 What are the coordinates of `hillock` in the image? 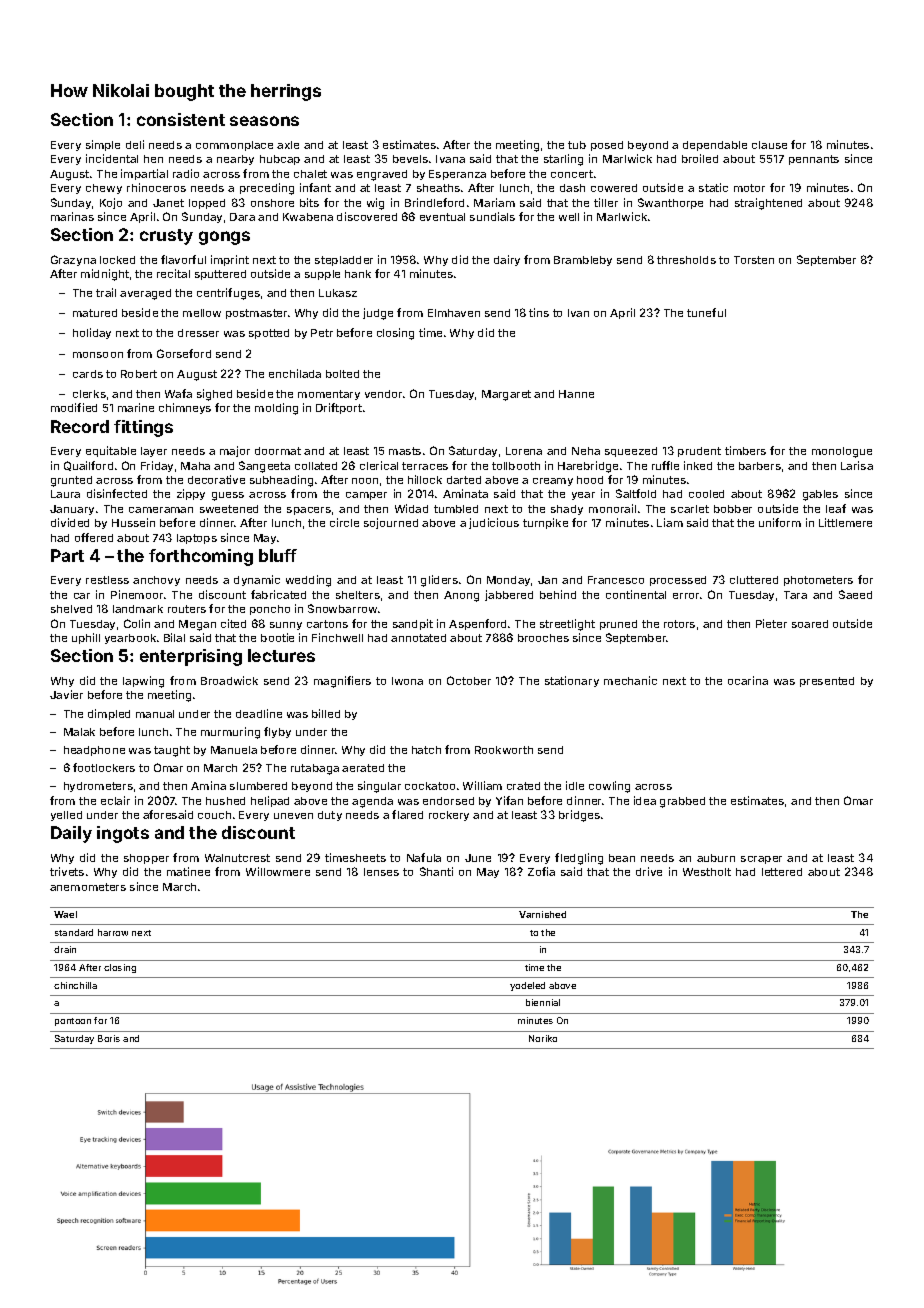 It's located at (425, 479).
